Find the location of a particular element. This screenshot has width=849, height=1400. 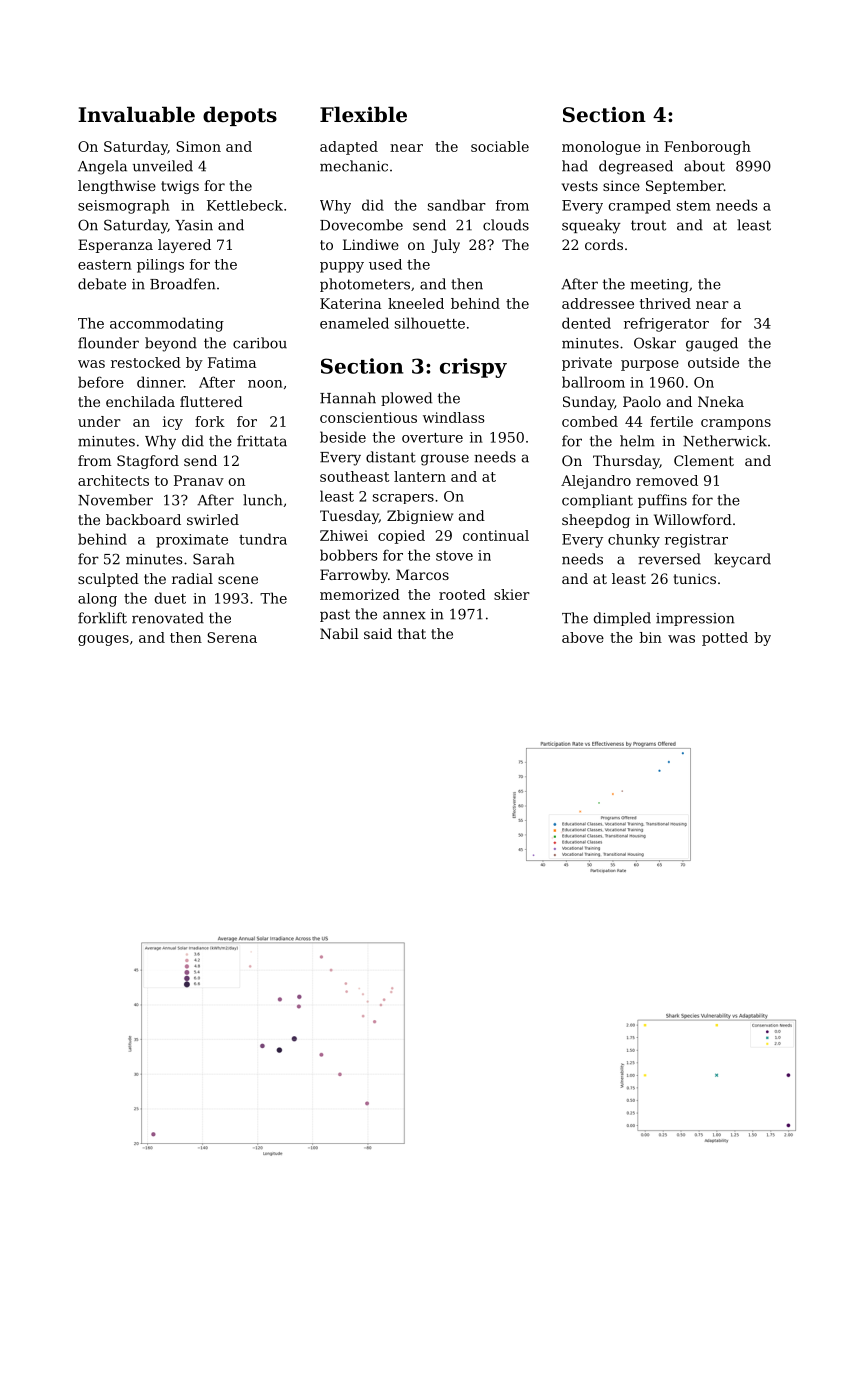

meeting is located at coordinates (659, 286).
